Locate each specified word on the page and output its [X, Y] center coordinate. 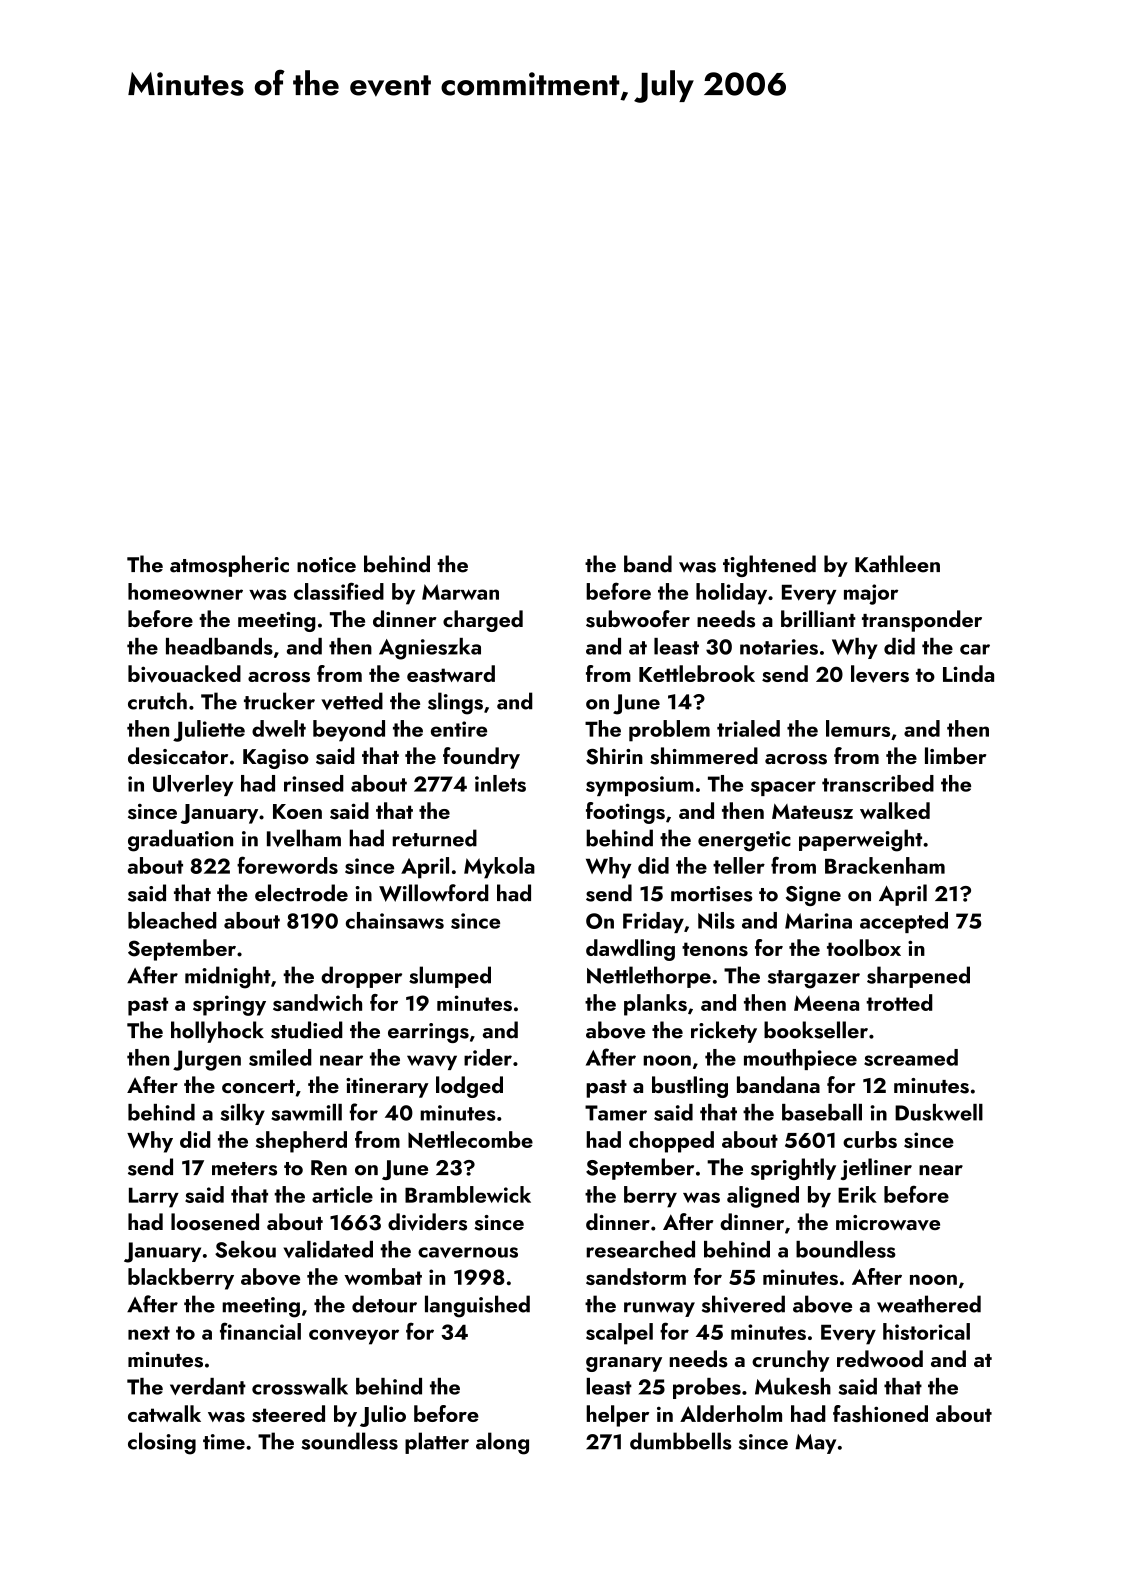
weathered [929, 1304]
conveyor [354, 1337]
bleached [172, 920]
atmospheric [229, 566]
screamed [911, 1057]
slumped [450, 977]
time [224, 1442]
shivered [743, 1304]
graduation [180, 840]
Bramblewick [468, 1194]
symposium [640, 786]
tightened [769, 566]
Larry [154, 1197]
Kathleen [897, 564]
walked [895, 810]
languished [477, 1306]
